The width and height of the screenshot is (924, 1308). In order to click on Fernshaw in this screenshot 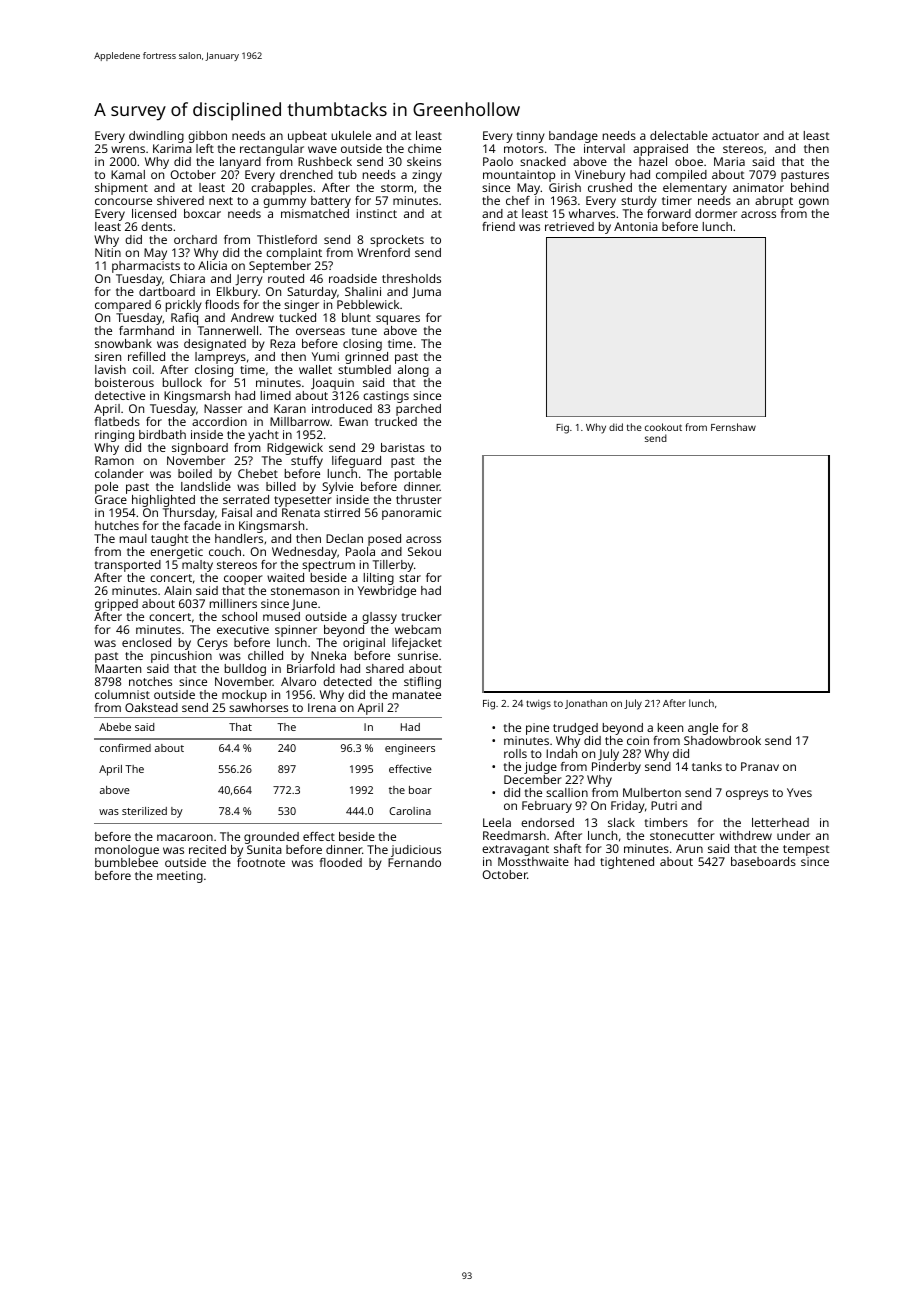, I will do `click(733, 427)`.
